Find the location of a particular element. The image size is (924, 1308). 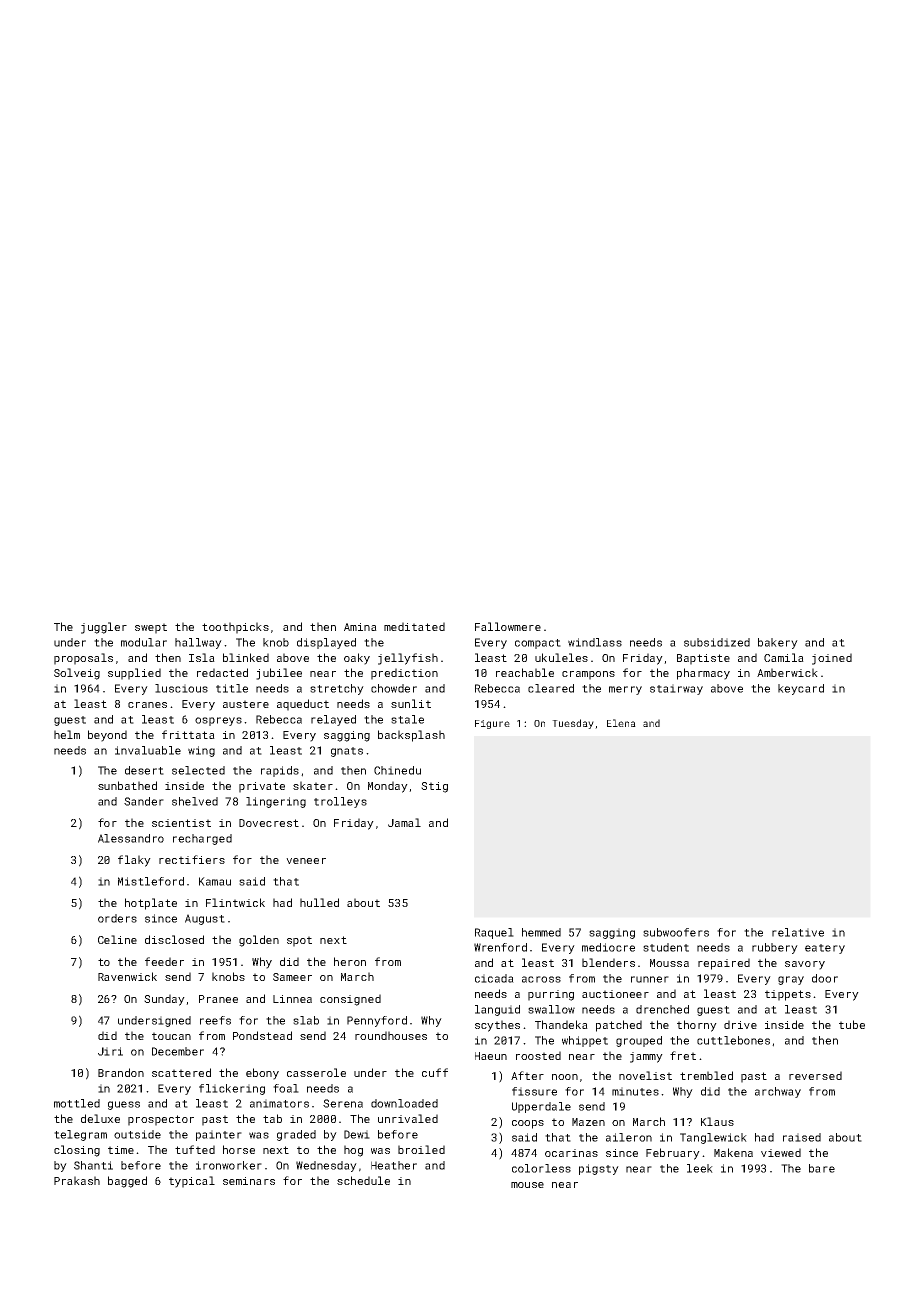

student is located at coordinates (666, 947).
